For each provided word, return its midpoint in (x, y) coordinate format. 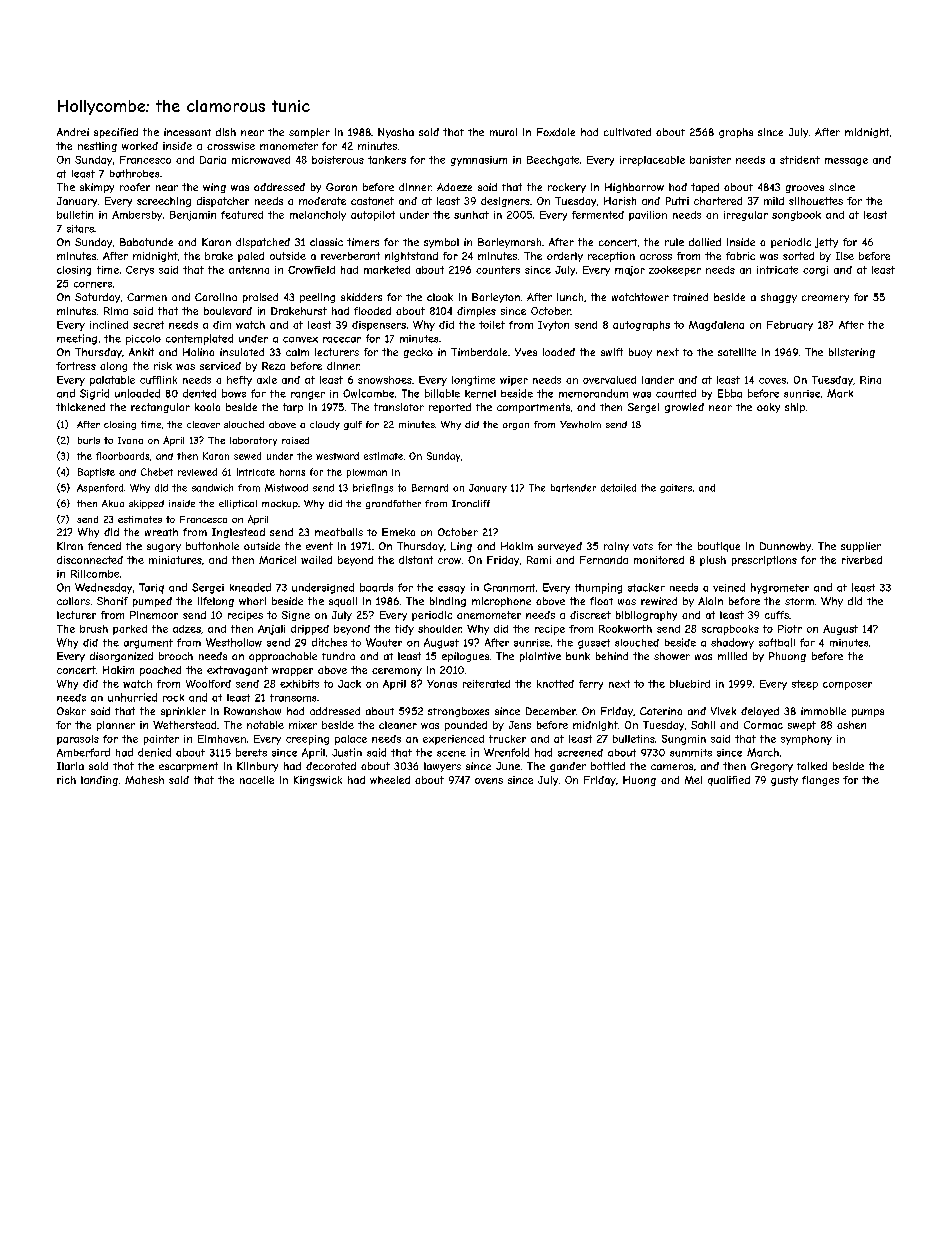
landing (99, 781)
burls (89, 440)
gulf (353, 425)
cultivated (627, 132)
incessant (187, 132)
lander (658, 380)
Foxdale (556, 132)
